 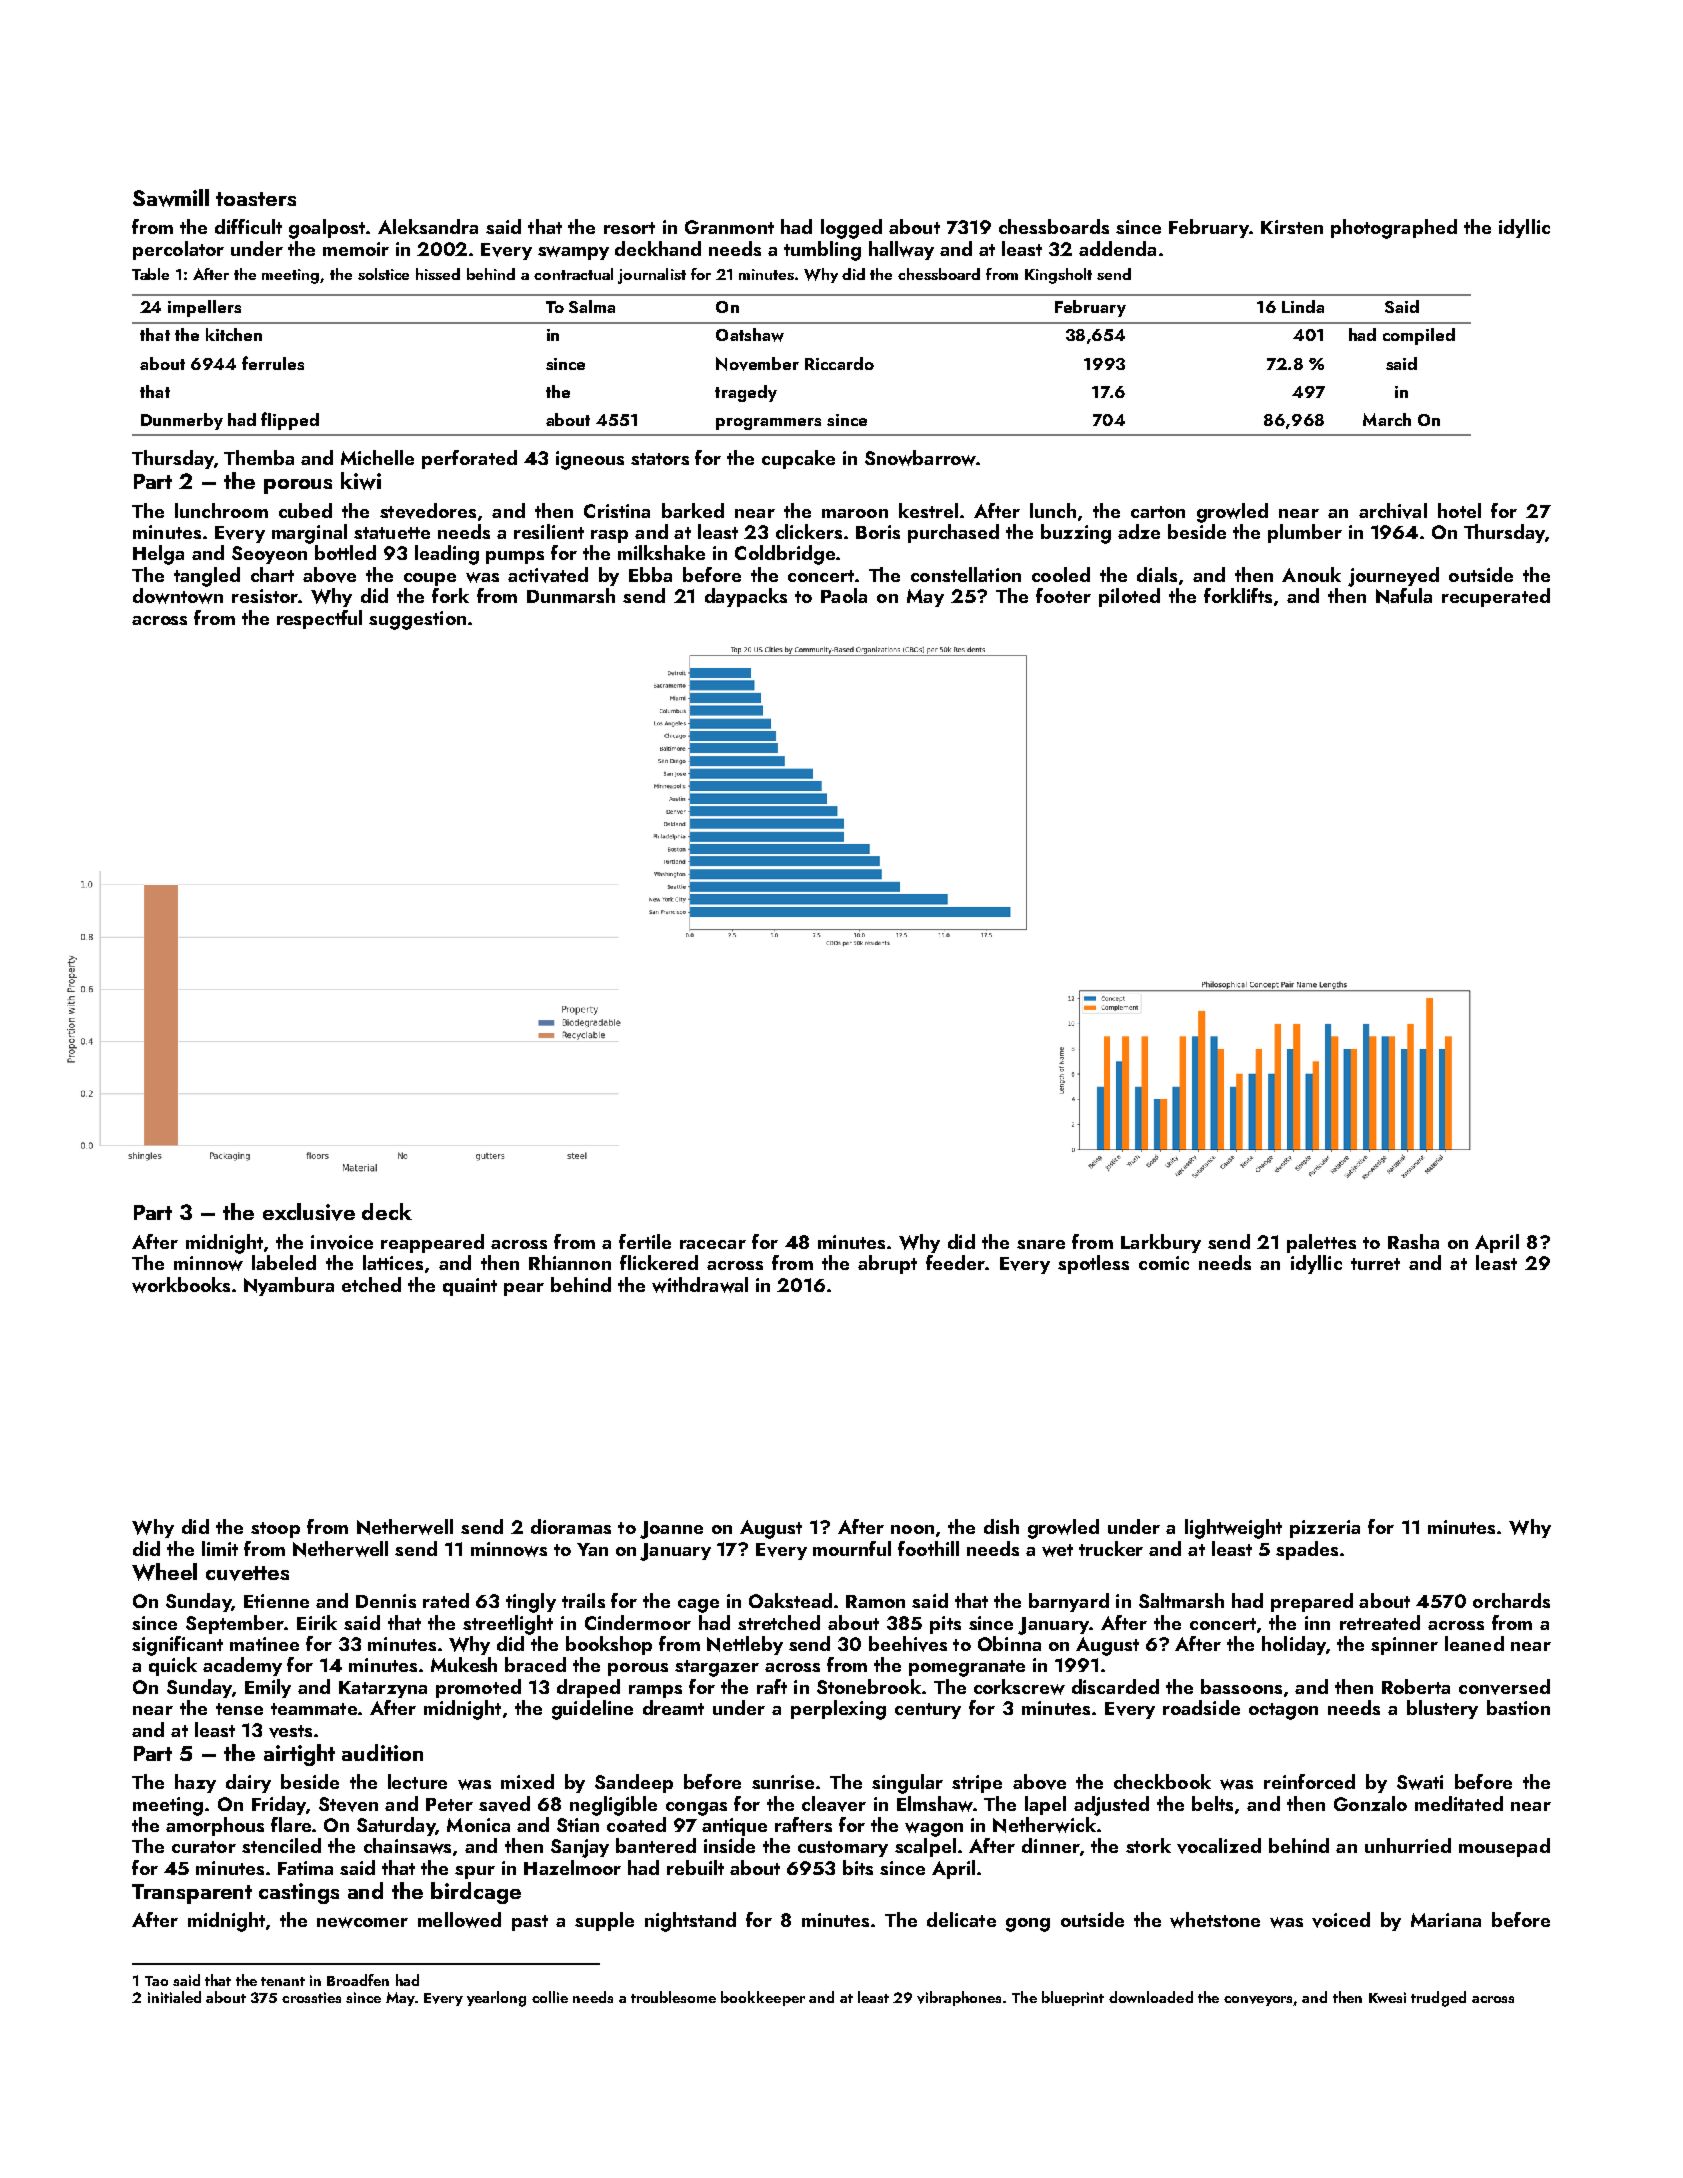 I want to click on hotel, so click(x=1459, y=510).
